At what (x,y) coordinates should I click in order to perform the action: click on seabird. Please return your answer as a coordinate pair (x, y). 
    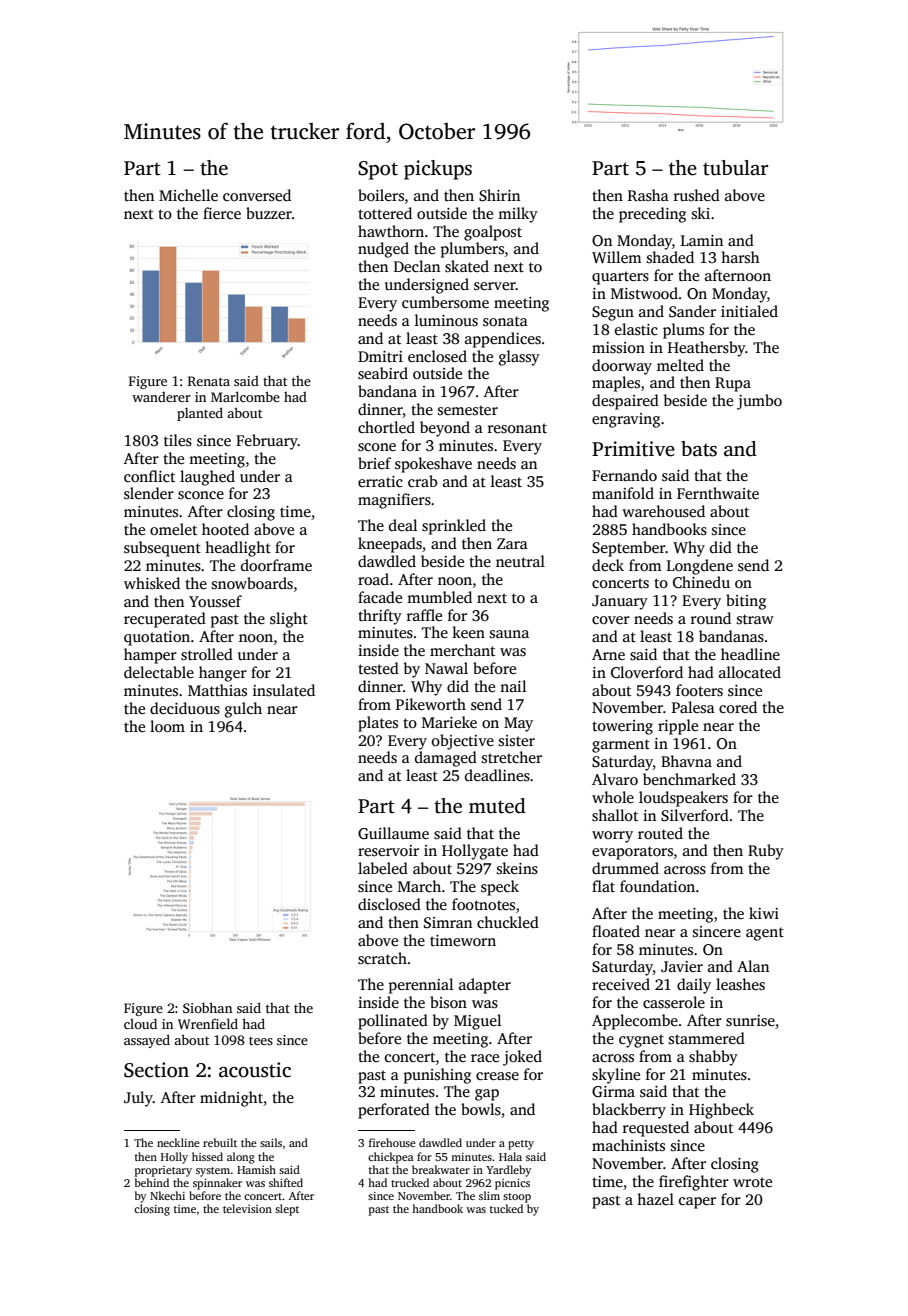
    Looking at the image, I should click on (383, 373).
